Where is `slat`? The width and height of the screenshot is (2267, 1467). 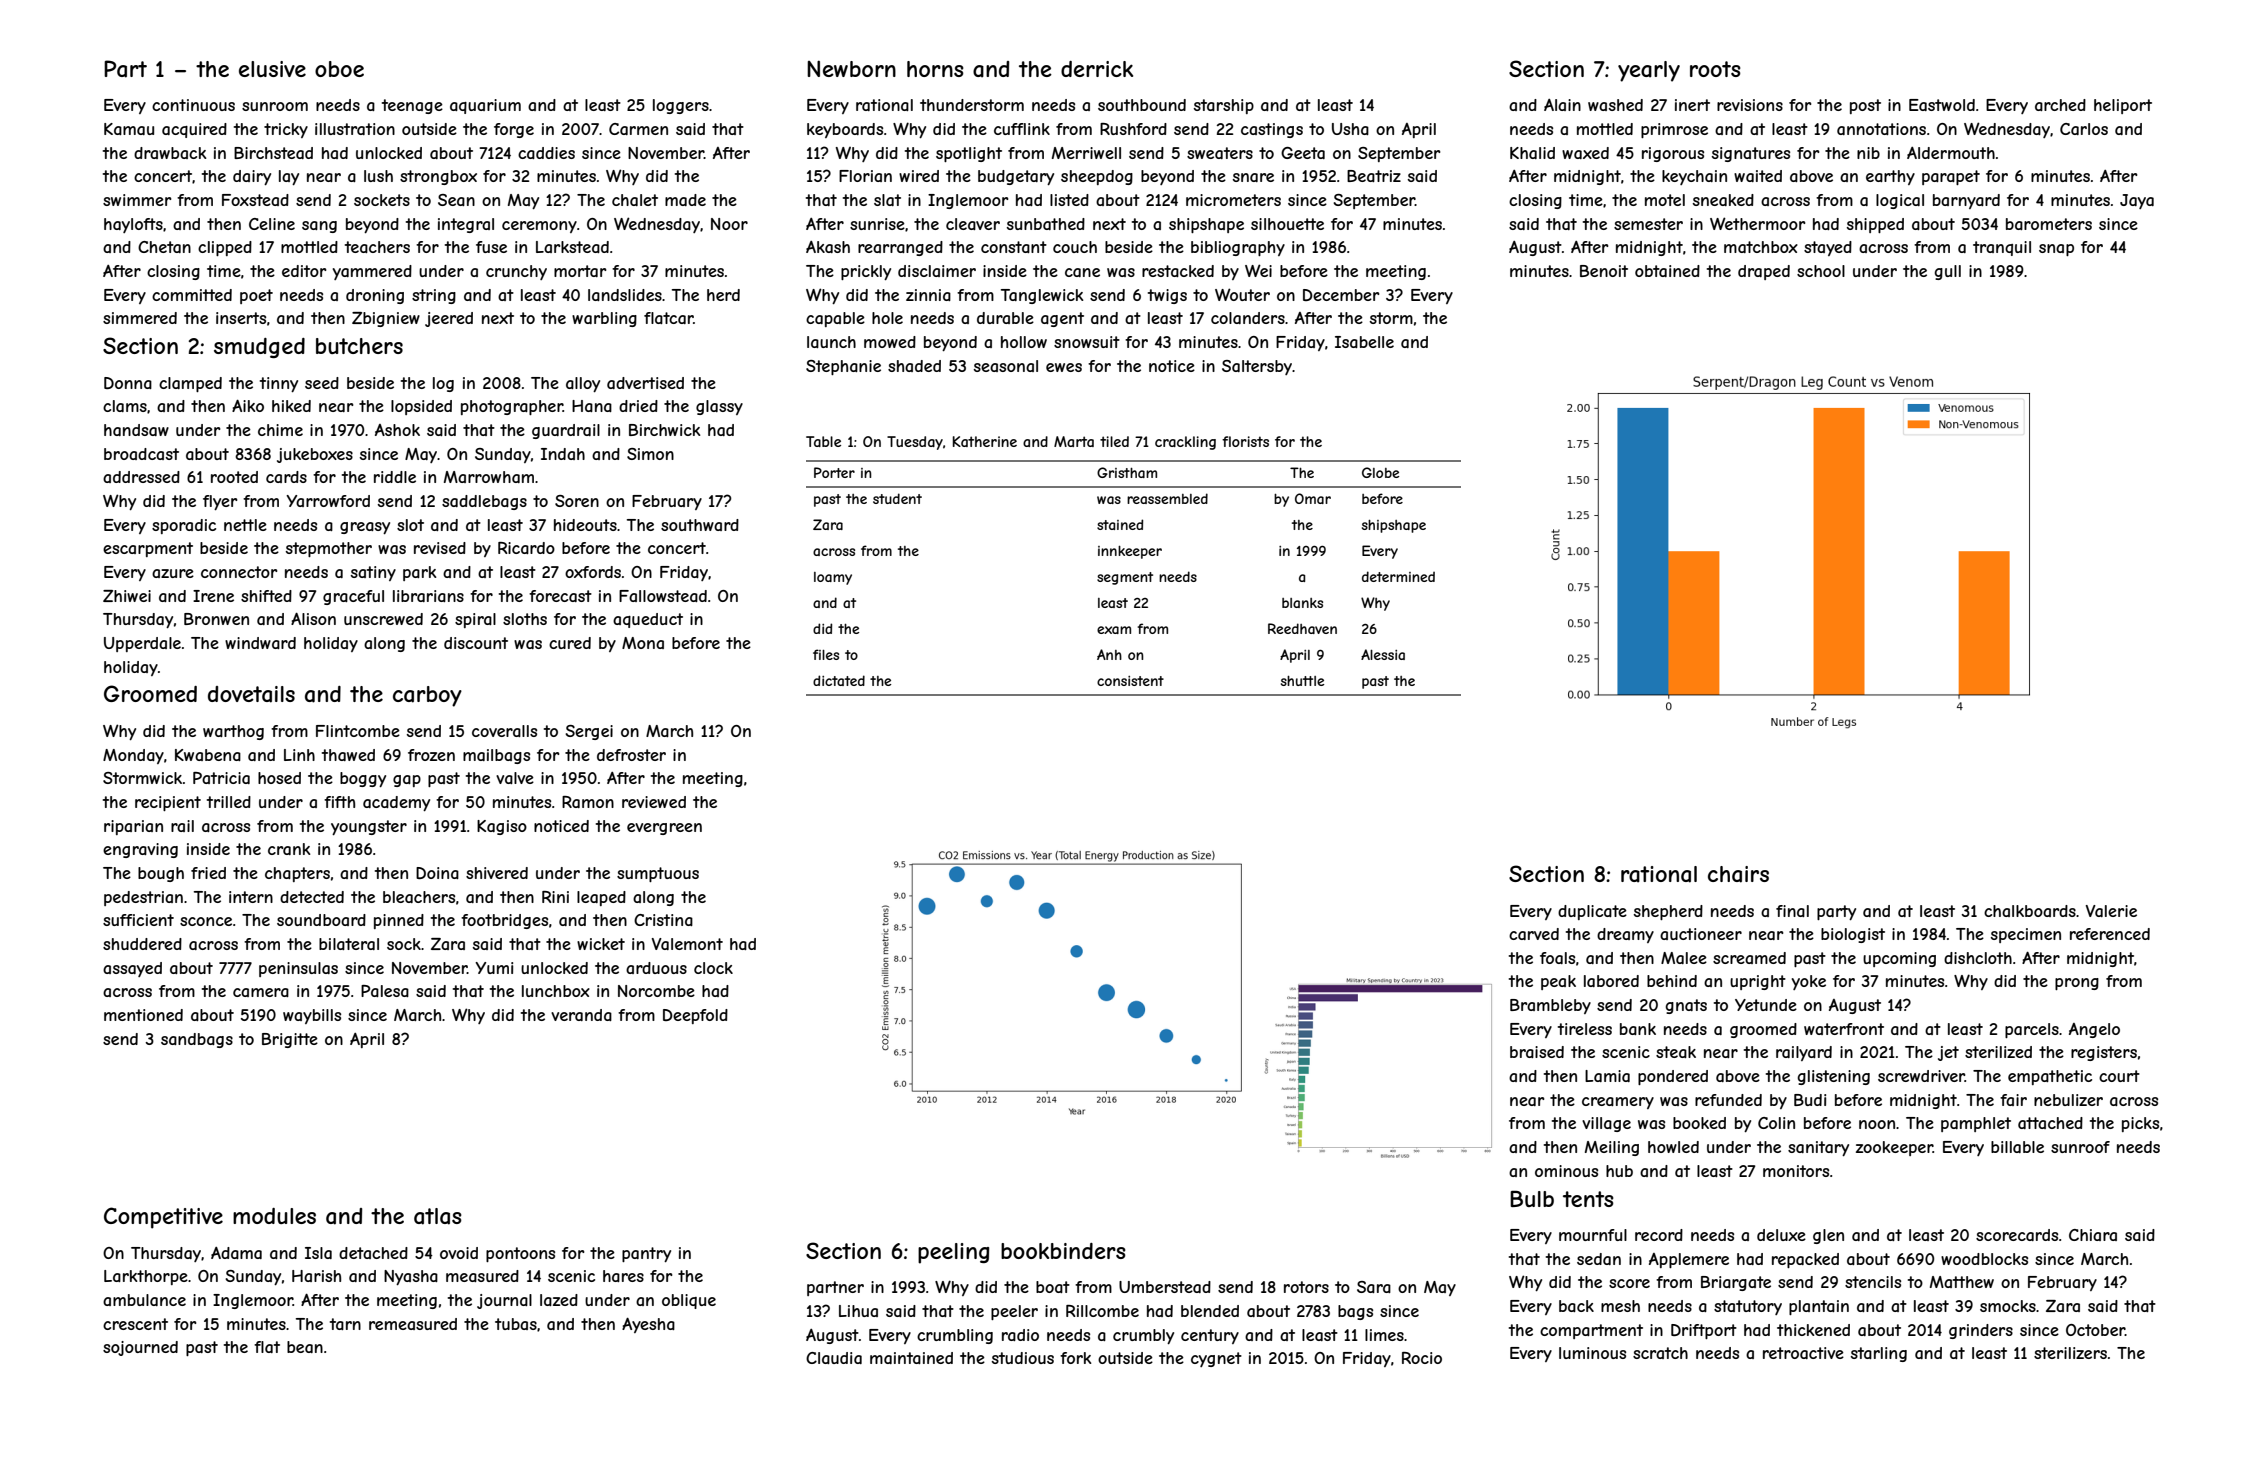
slat is located at coordinates (887, 200).
